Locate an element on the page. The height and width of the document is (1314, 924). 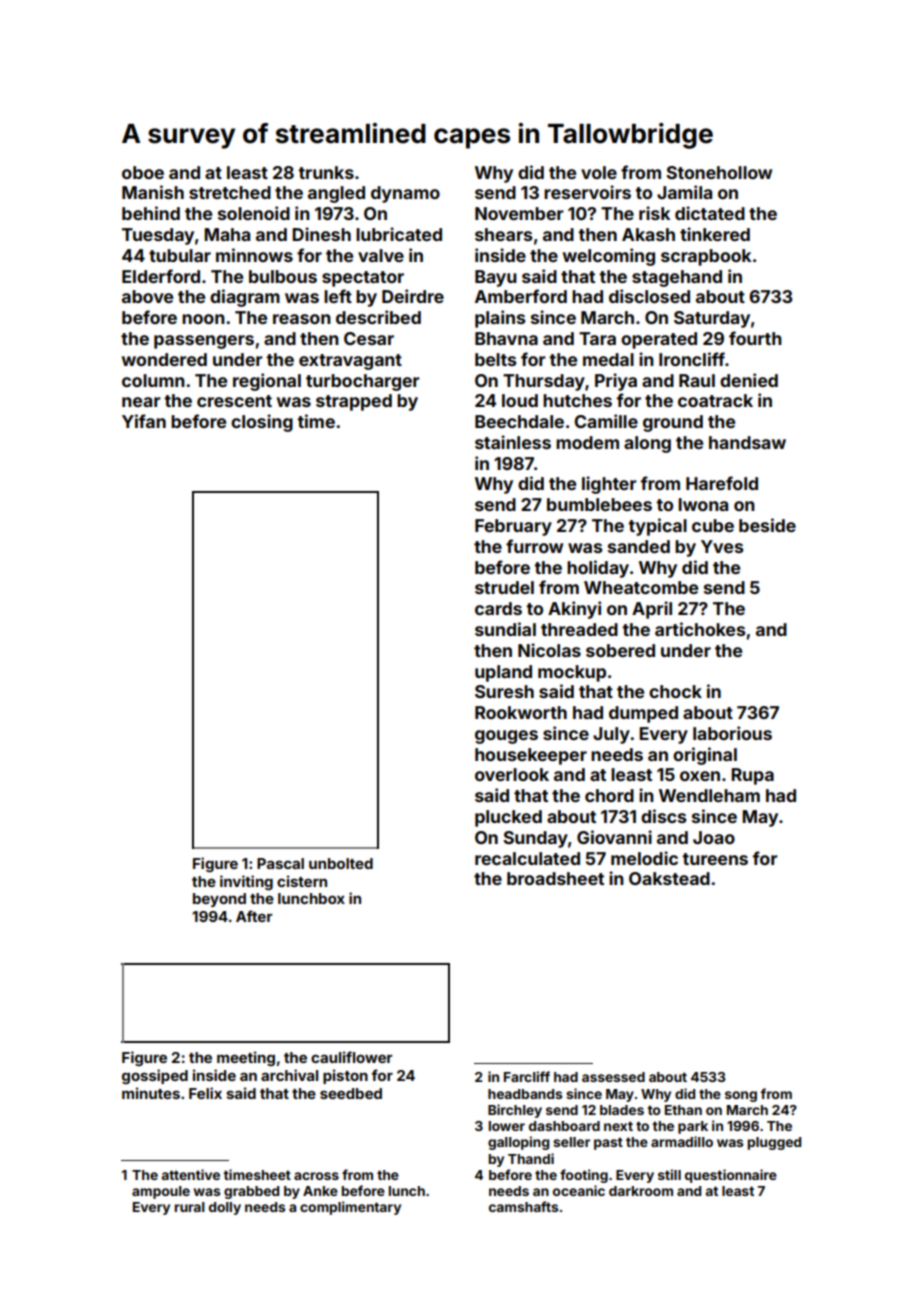
recalculated is located at coordinates (527, 858).
